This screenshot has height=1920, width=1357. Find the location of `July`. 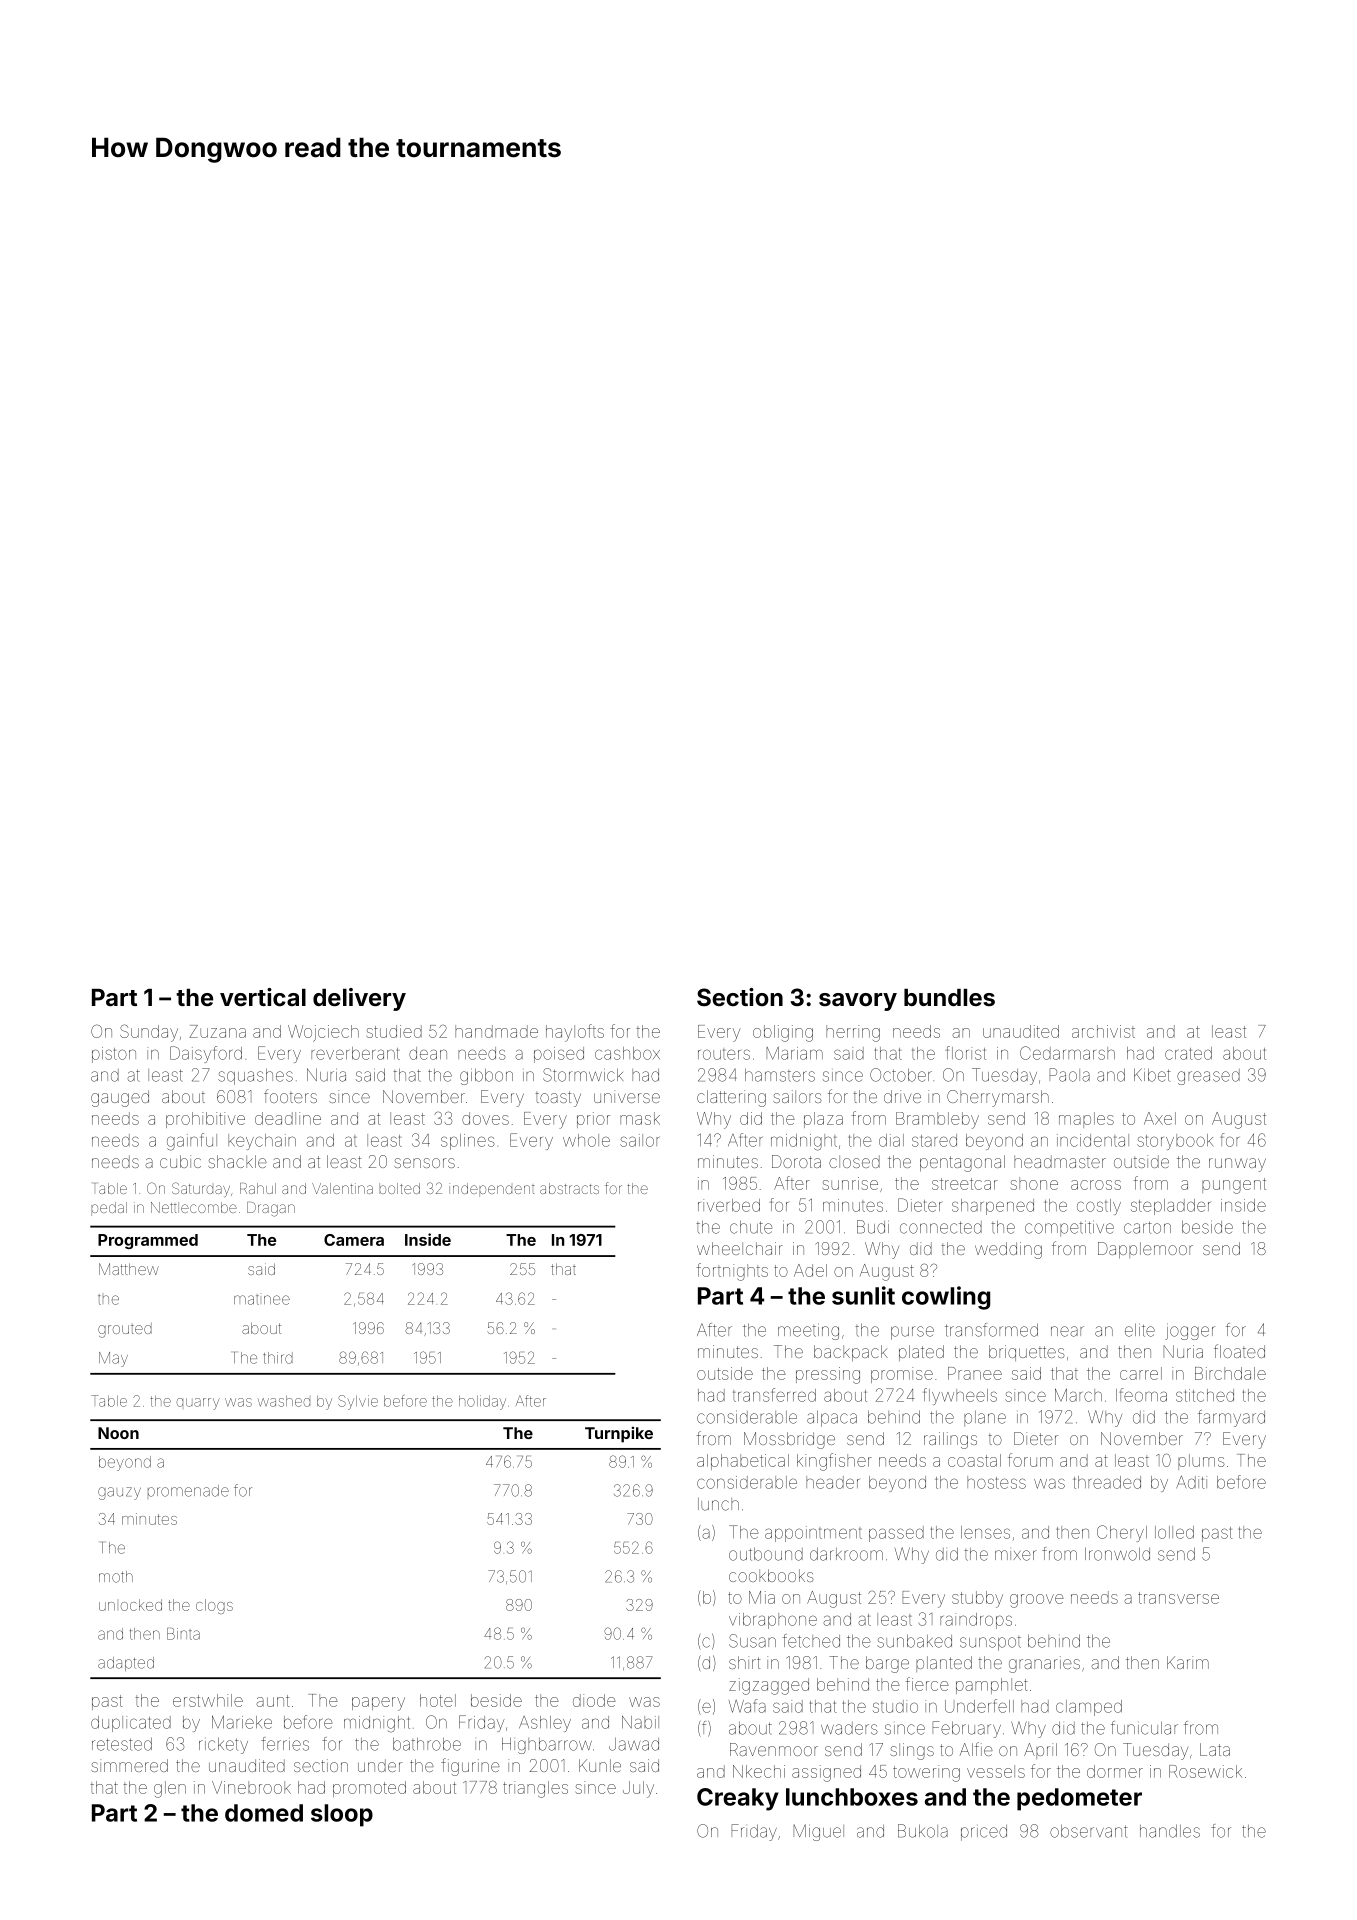

July is located at coordinates (638, 1789).
